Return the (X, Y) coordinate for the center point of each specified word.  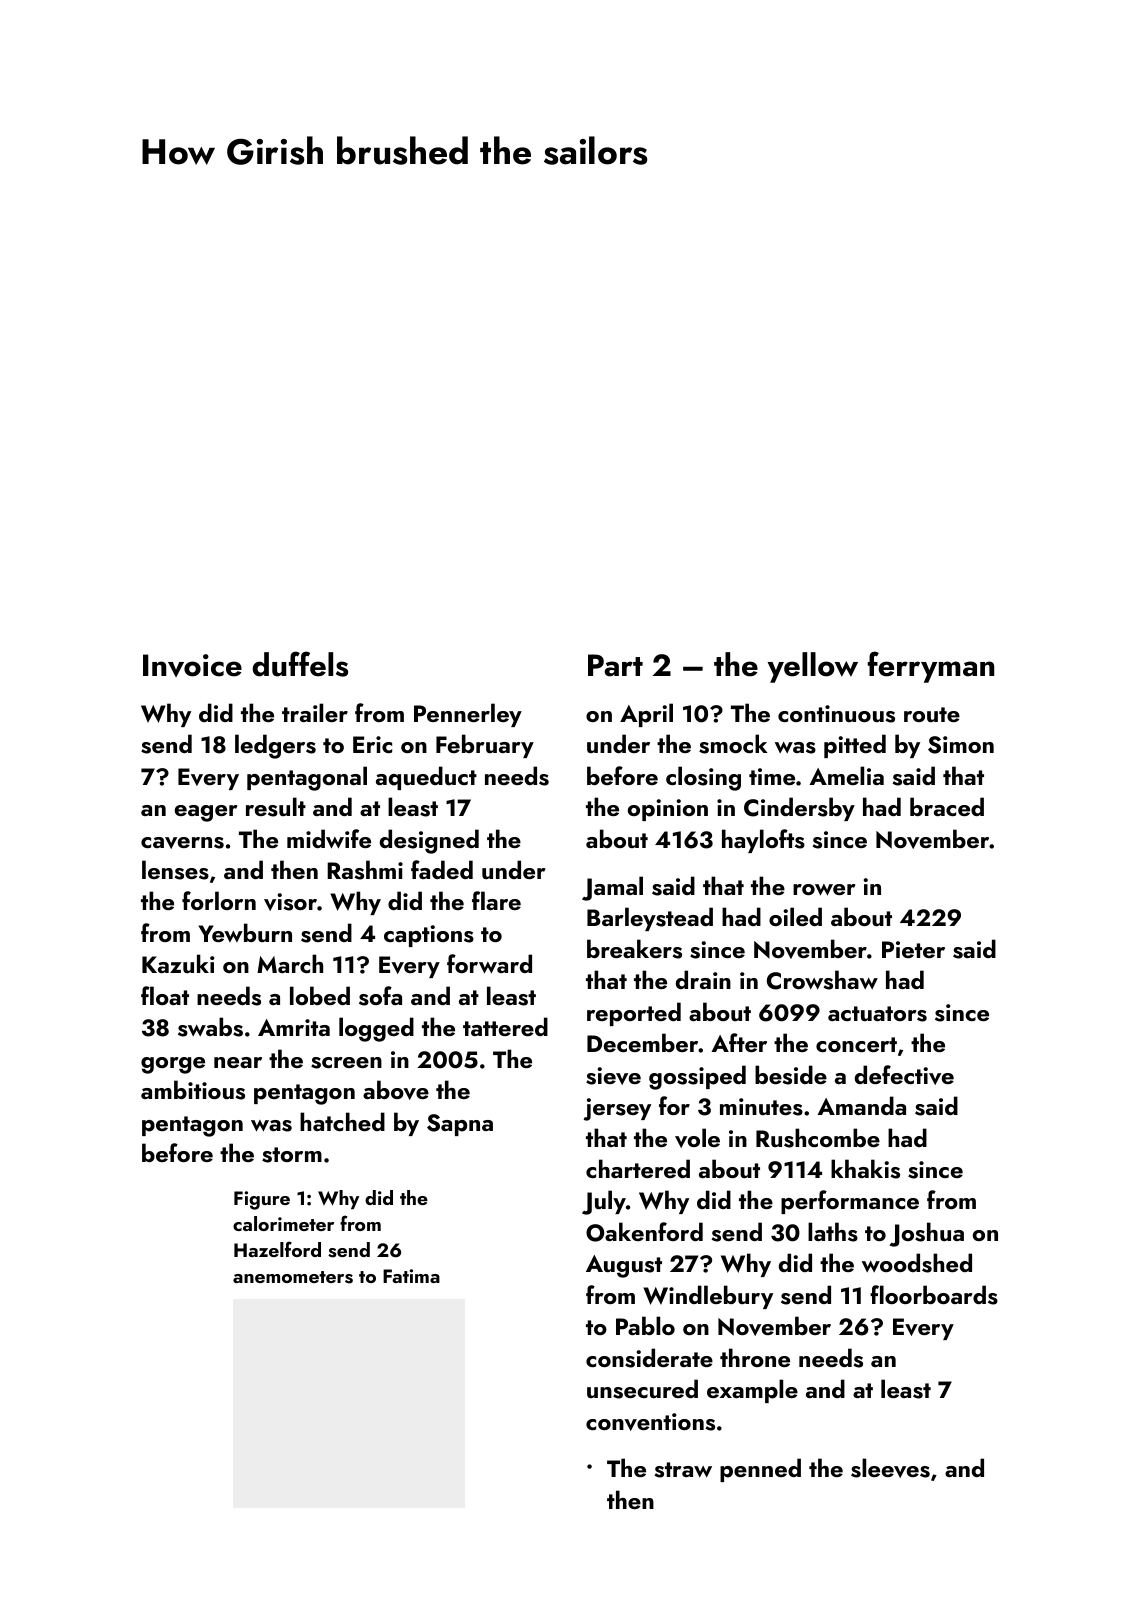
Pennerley (468, 715)
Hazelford (277, 1249)
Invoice (192, 665)
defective (904, 1075)
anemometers (293, 1277)
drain (703, 979)
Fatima (411, 1276)
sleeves (890, 1468)
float (165, 995)
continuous (836, 714)
